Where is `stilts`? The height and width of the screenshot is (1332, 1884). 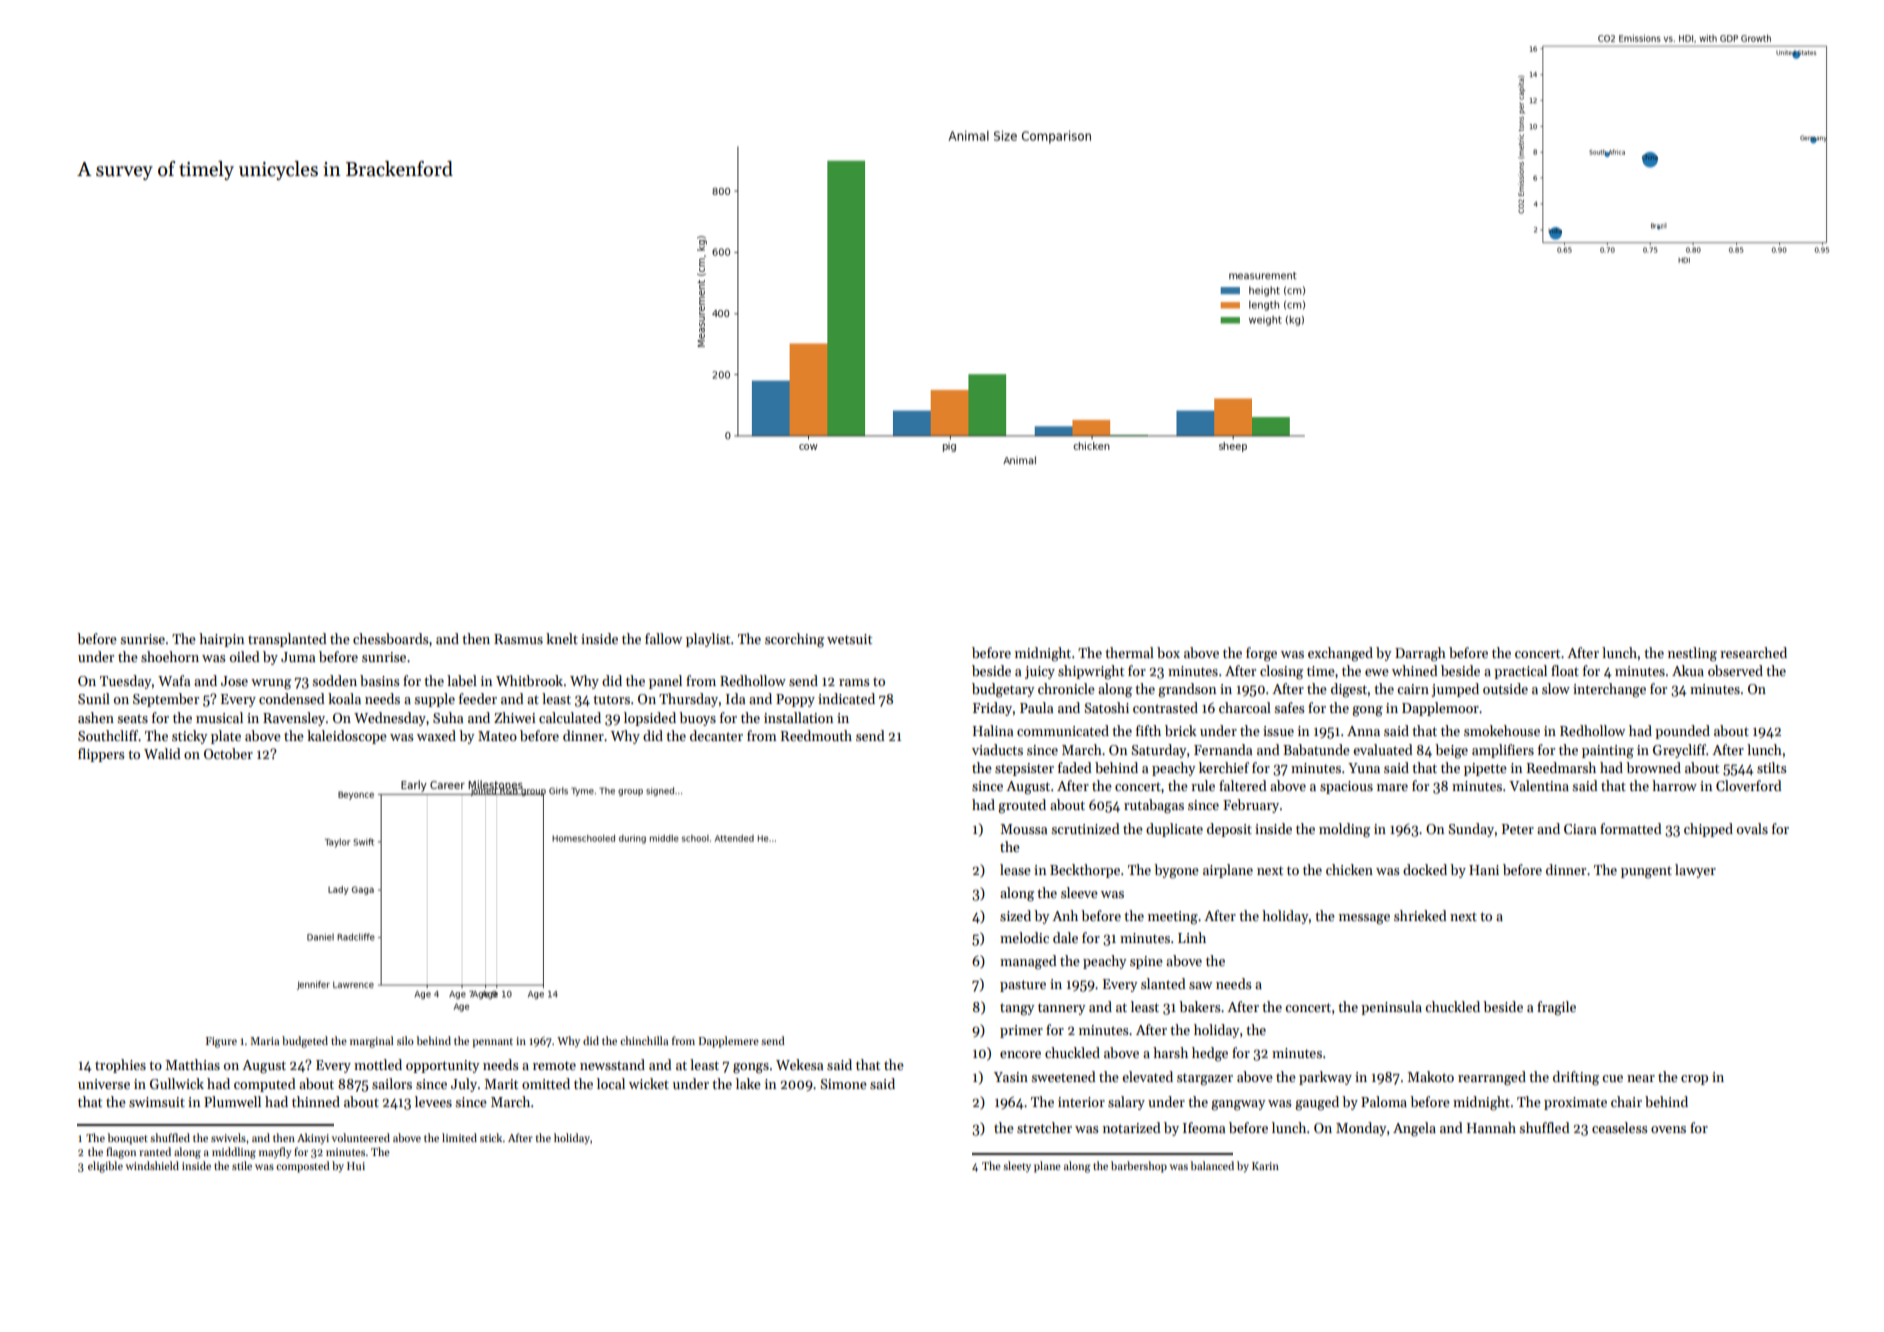
stilts is located at coordinates (1772, 767).
